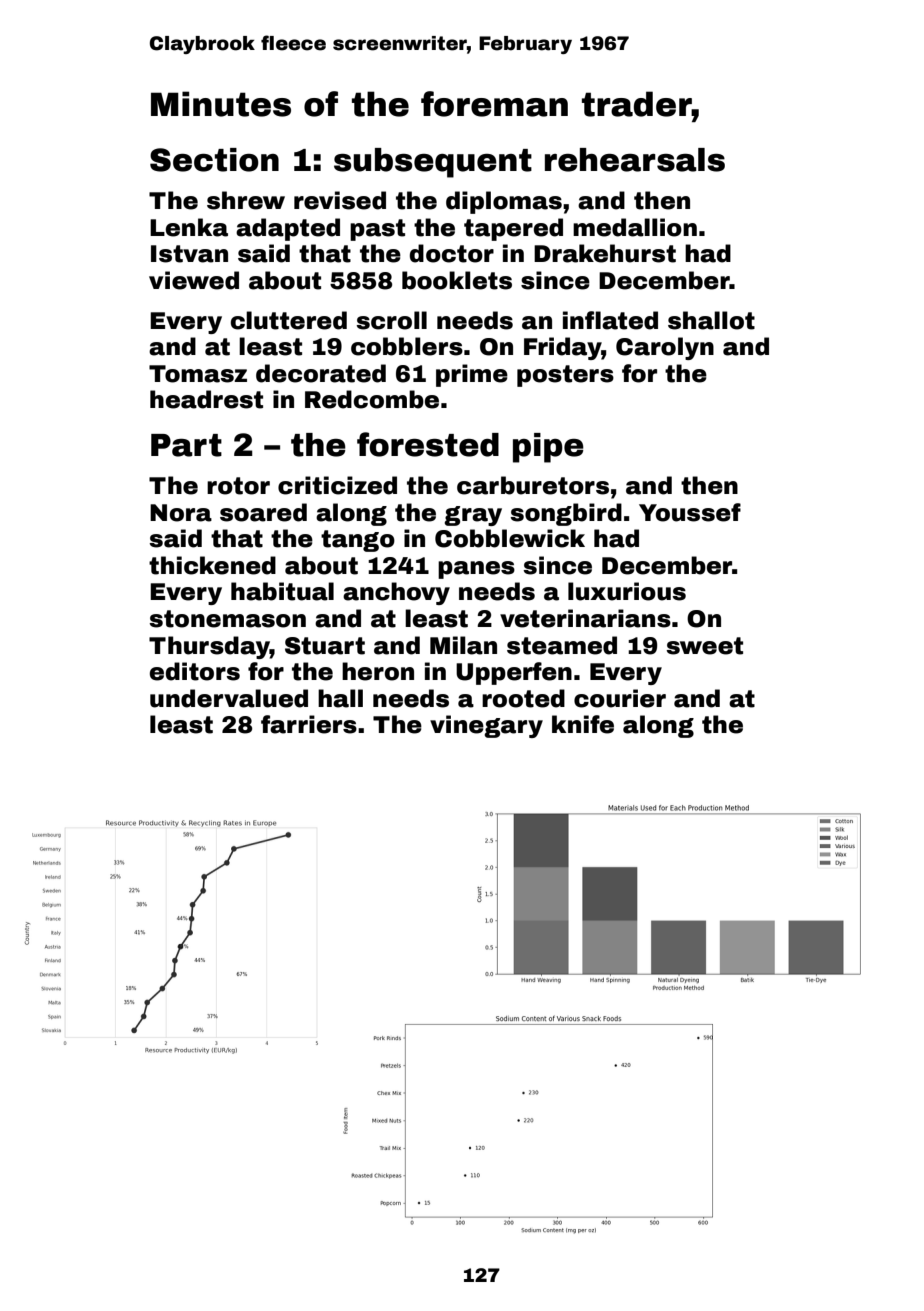 Image resolution: width=924 pixels, height=1311 pixels. Describe the element at coordinates (289, 320) in the image. I see `cluttered` at that location.
